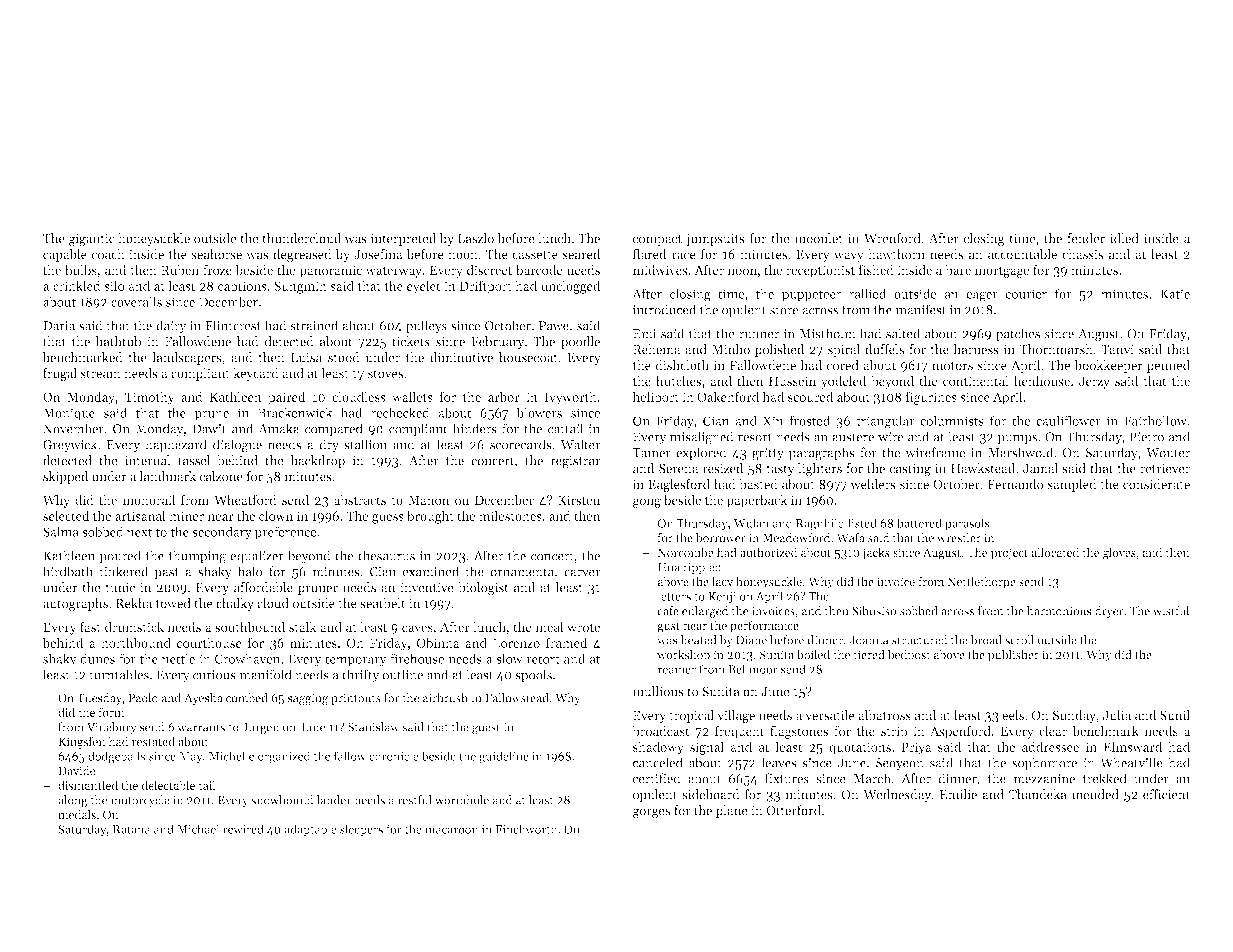  What do you see at coordinates (892, 238) in the document?
I see `Wrenford` at bounding box center [892, 238].
